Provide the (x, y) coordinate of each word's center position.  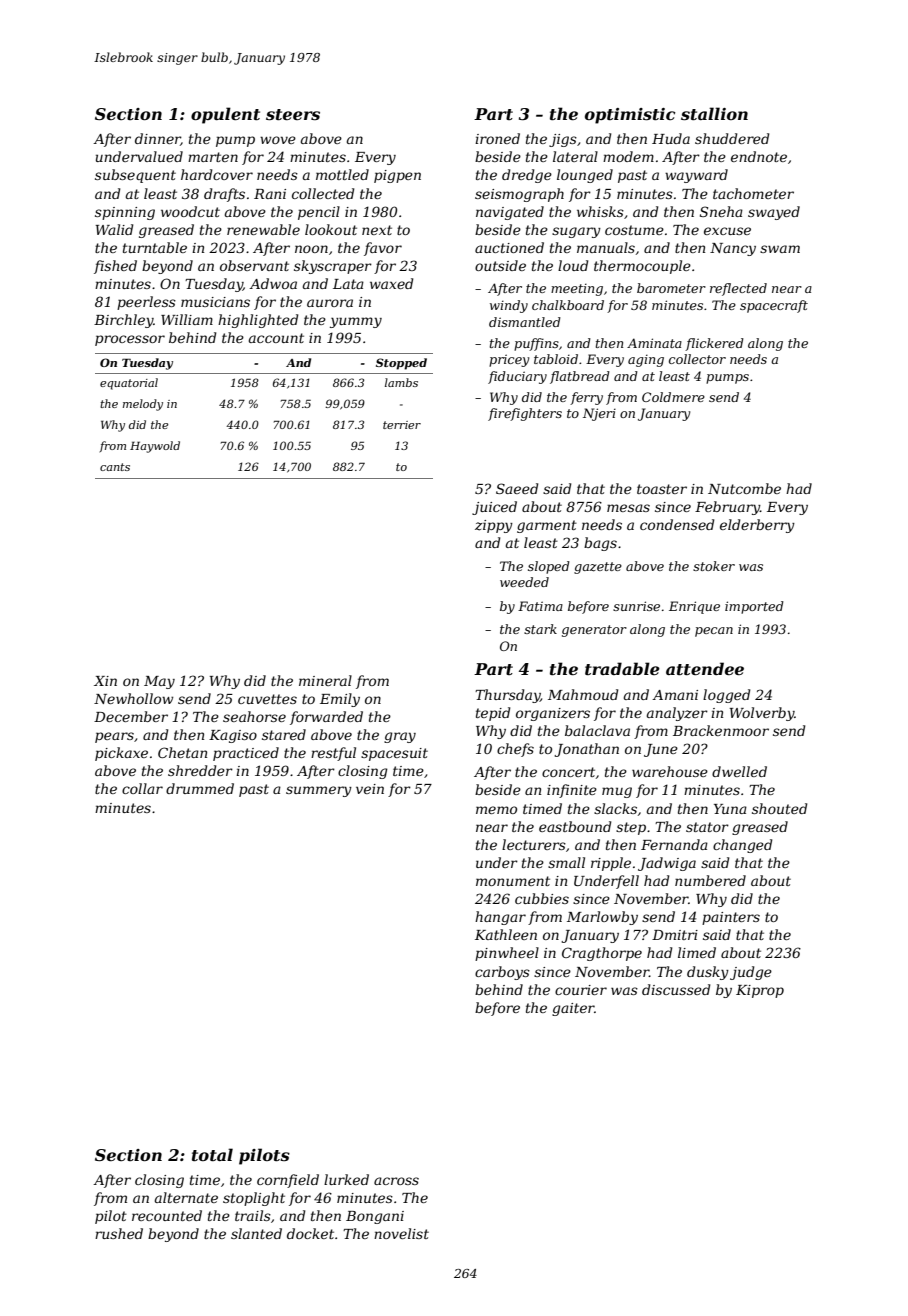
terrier (402, 425)
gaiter (573, 1009)
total (212, 1154)
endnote (759, 156)
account (276, 338)
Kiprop (760, 991)
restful (333, 754)
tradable (622, 668)
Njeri (599, 414)
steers (293, 114)
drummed (200, 788)
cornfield (288, 1181)
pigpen (397, 176)
